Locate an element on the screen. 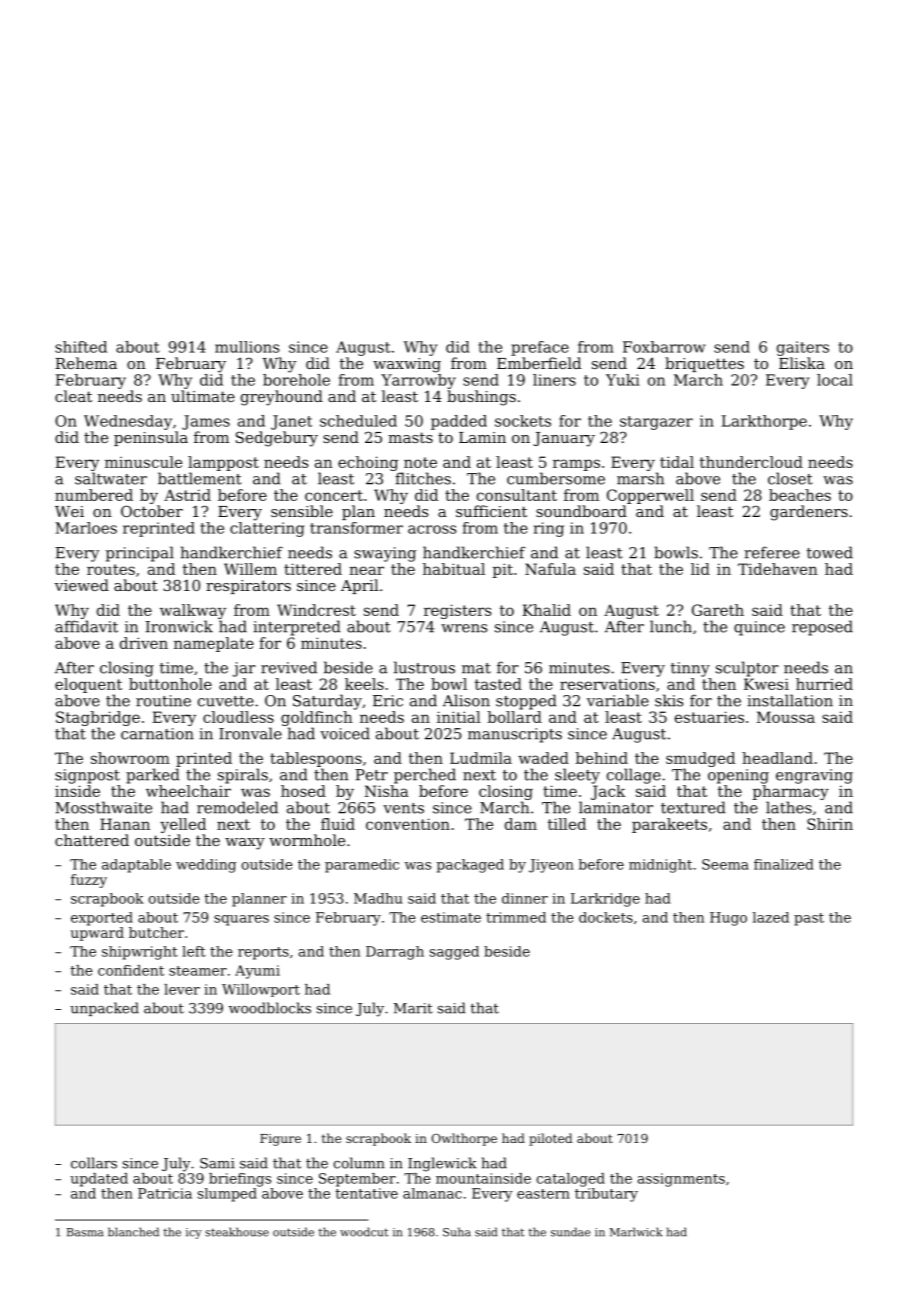  Hugo is located at coordinates (728, 919).
